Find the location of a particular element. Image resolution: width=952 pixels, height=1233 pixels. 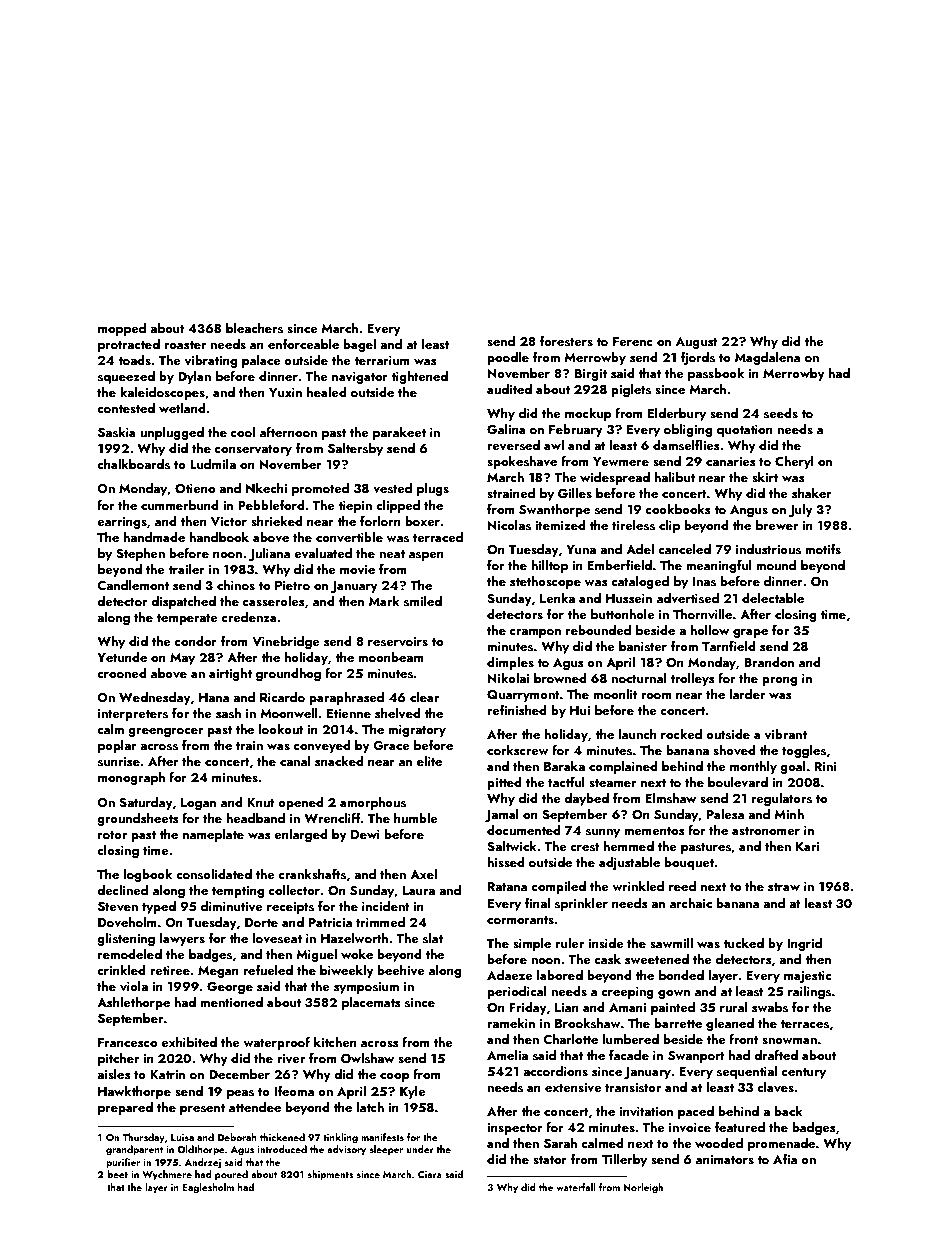

Logan is located at coordinates (198, 804).
